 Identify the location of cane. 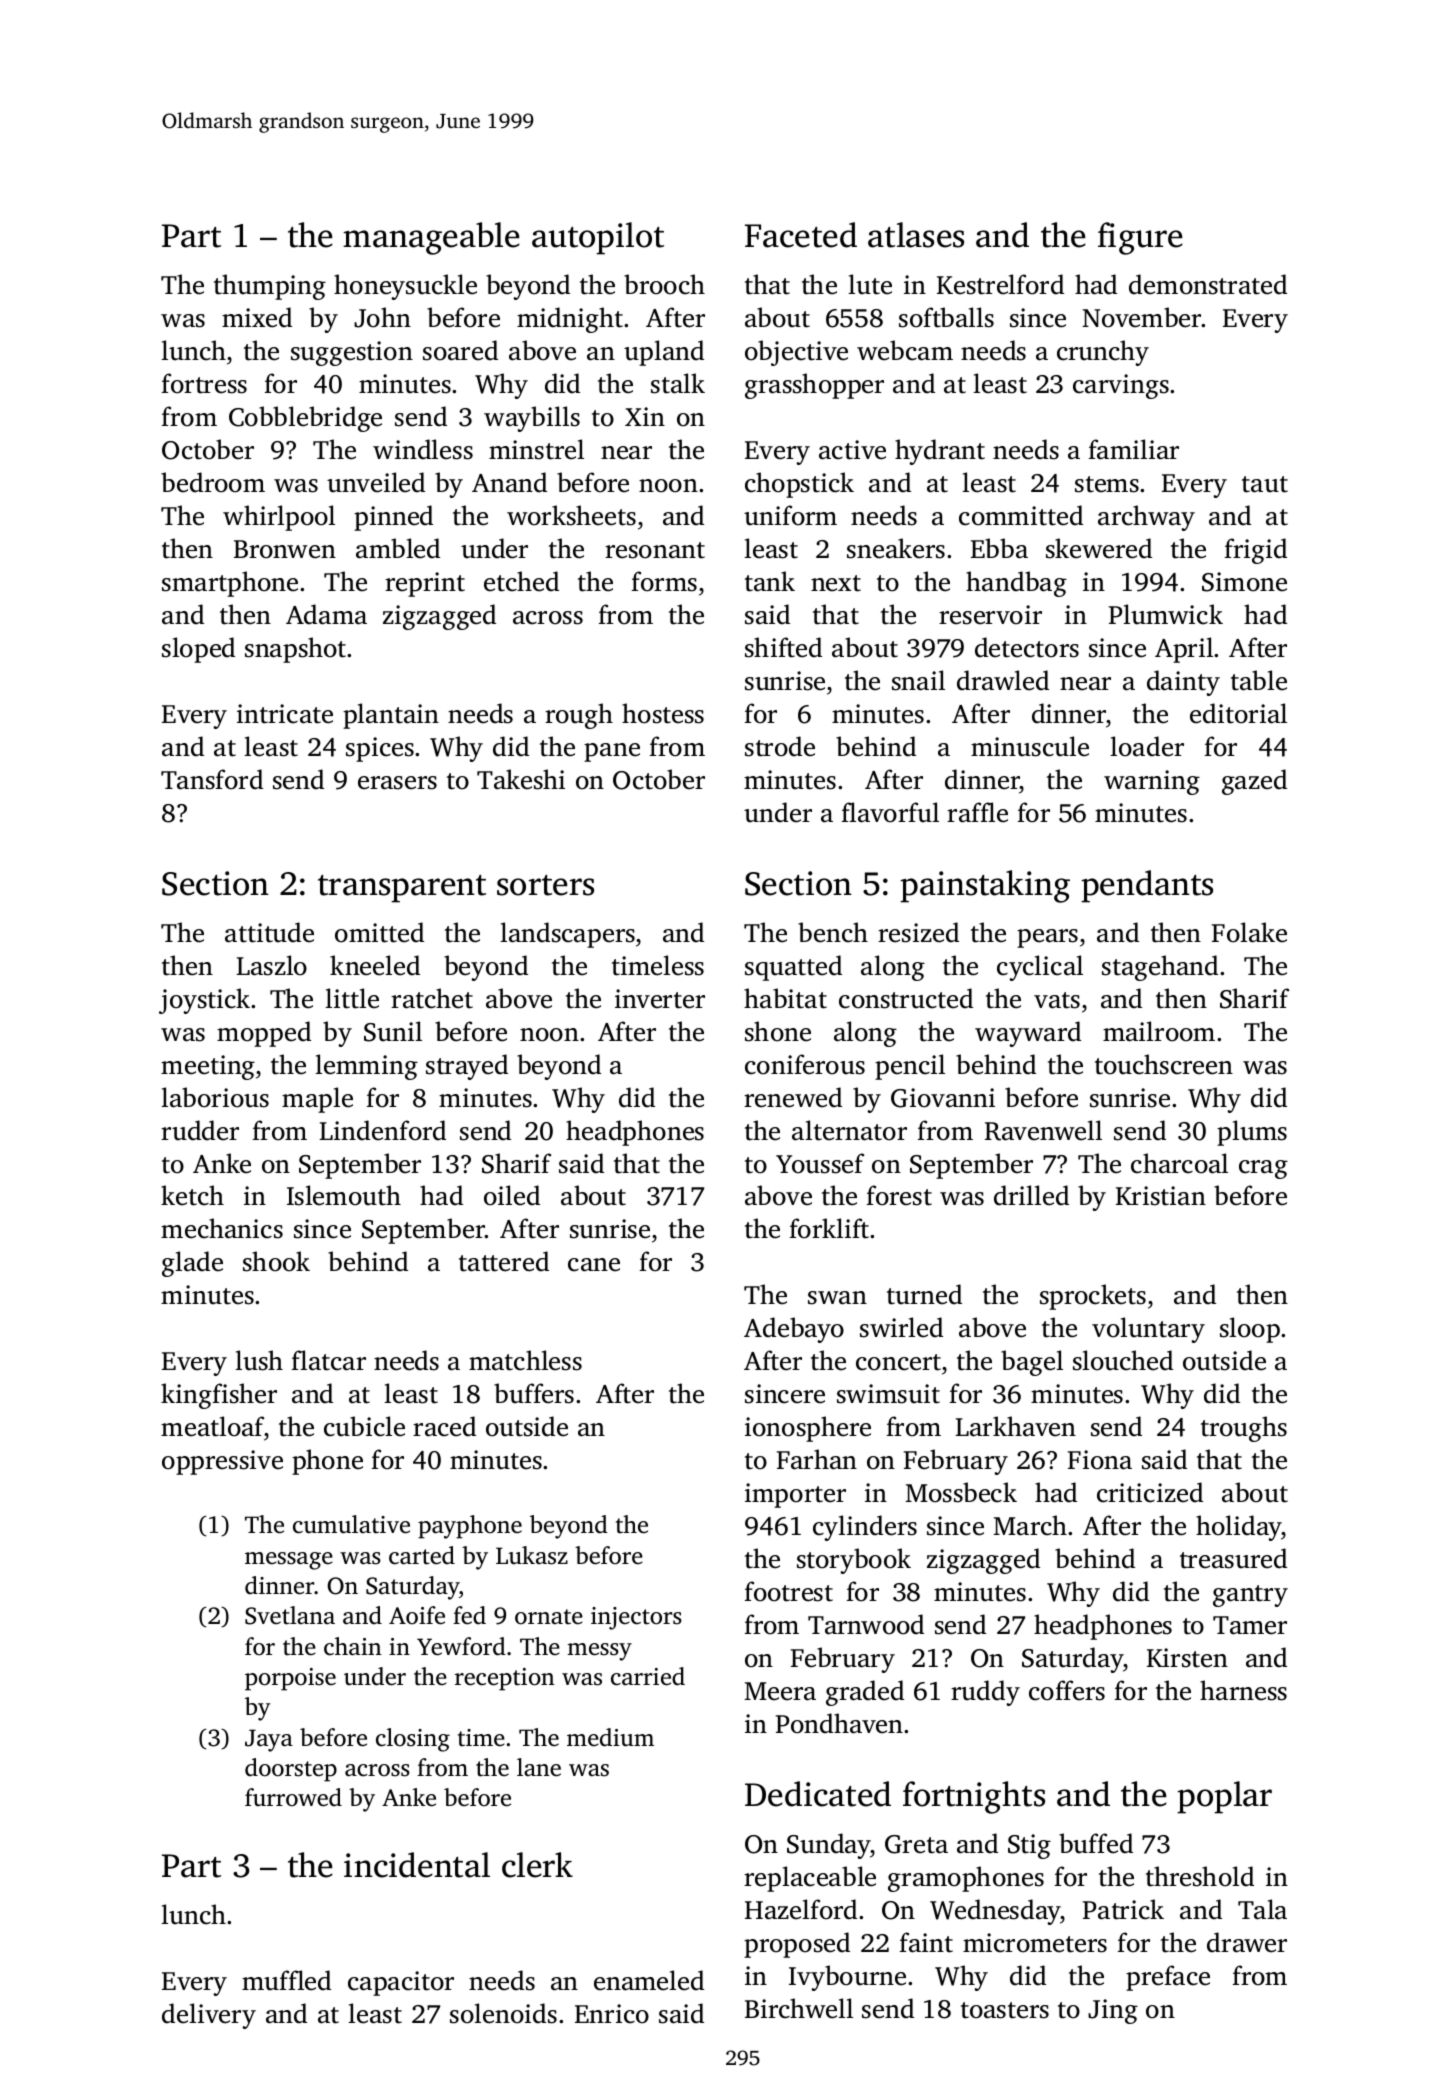
(594, 1265).
